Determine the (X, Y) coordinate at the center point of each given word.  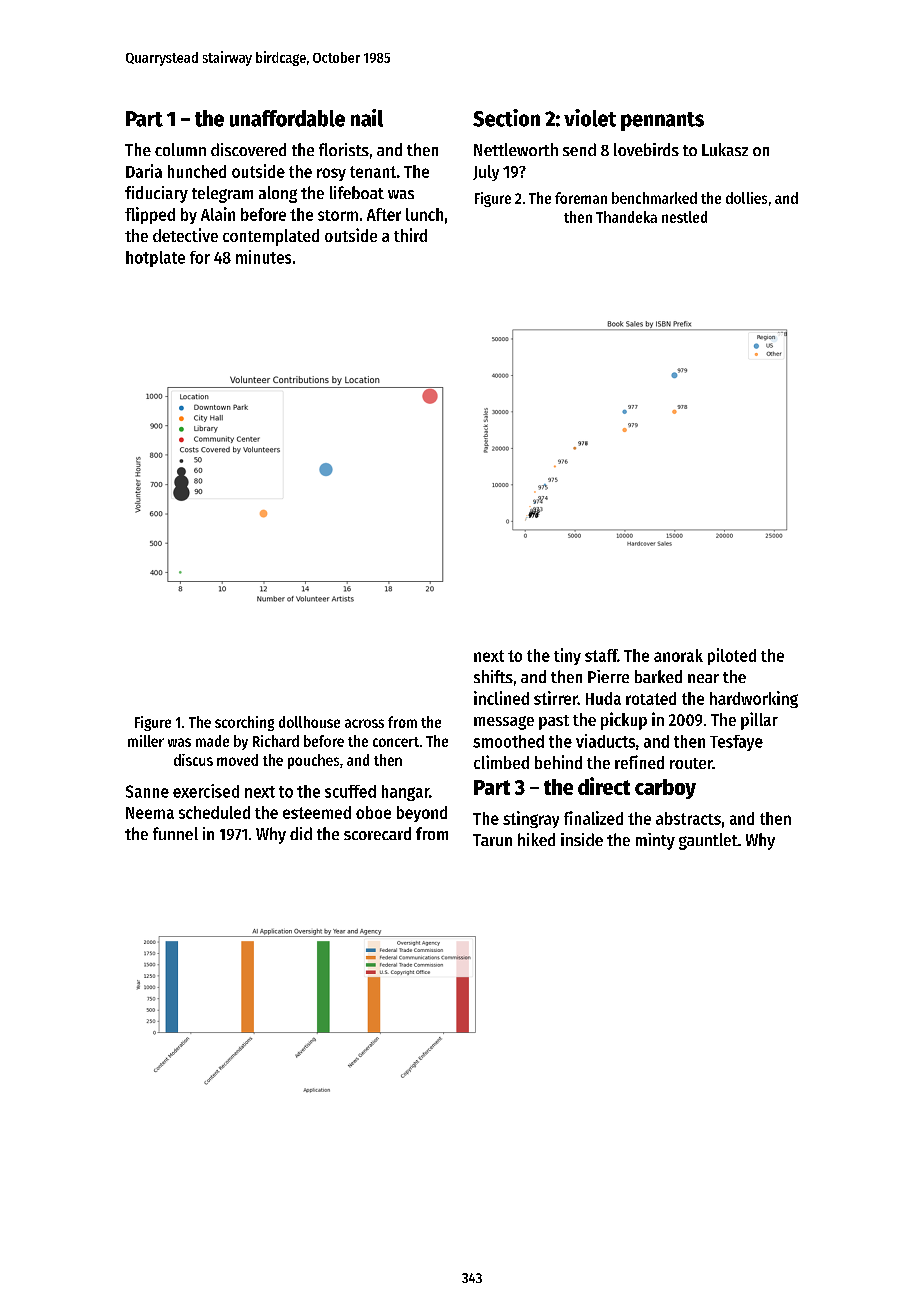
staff (601, 655)
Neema (150, 813)
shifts (493, 676)
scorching (244, 723)
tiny (567, 656)
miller (146, 741)
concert (396, 742)
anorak (678, 655)
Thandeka (626, 217)
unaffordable (287, 118)
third (410, 235)
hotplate (155, 259)
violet (590, 118)
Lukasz (725, 149)
